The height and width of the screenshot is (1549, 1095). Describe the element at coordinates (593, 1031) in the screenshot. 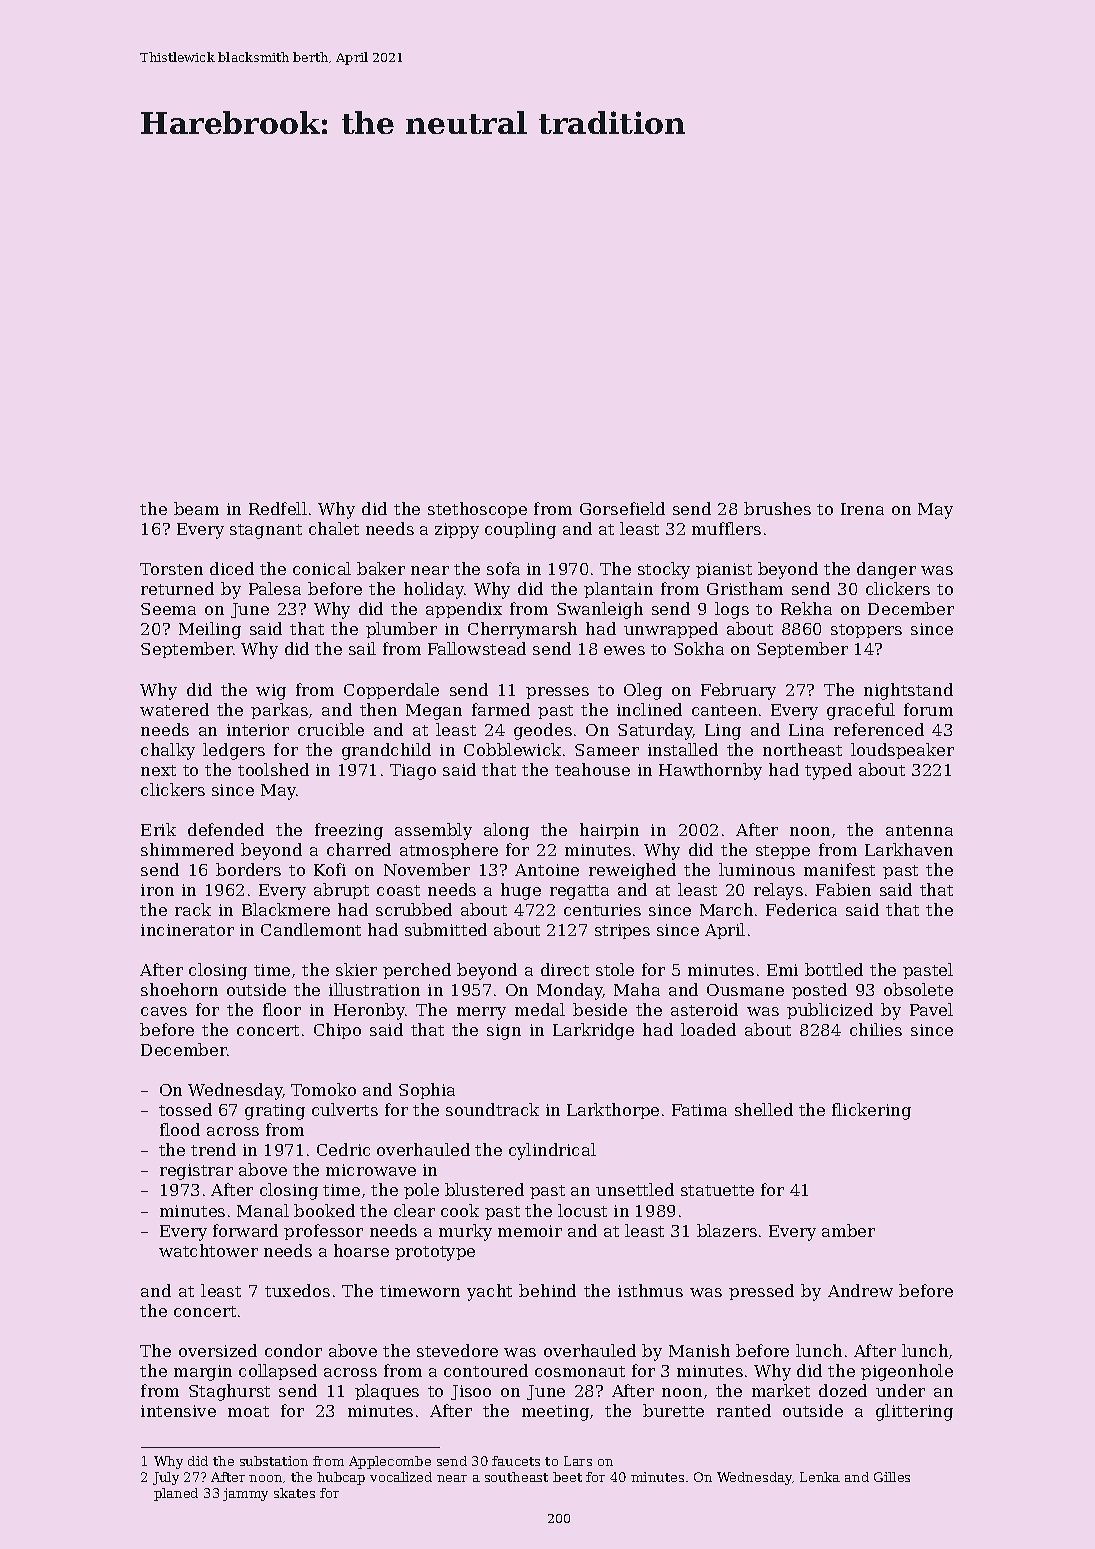

I see `Larkridge` at that location.
